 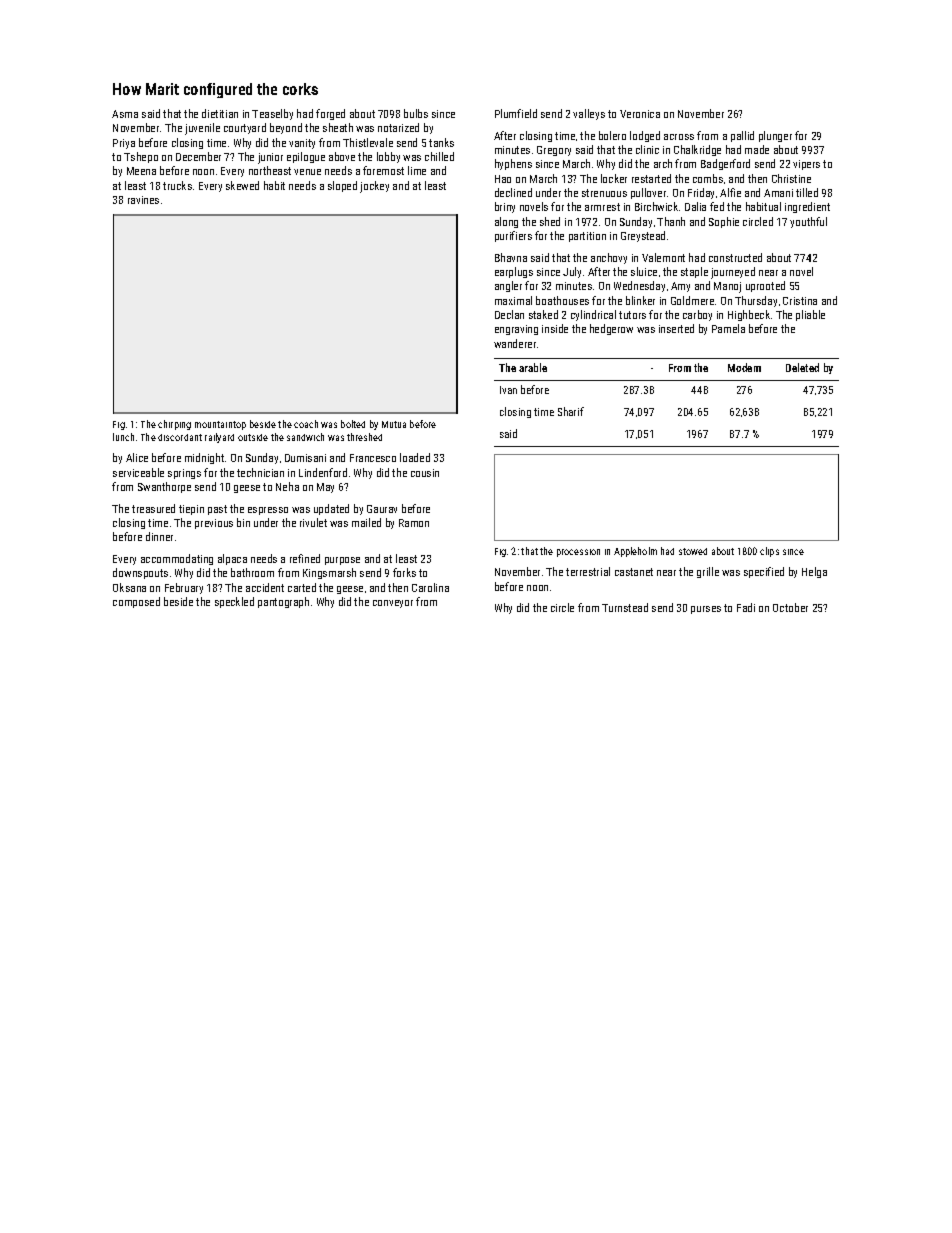 I want to click on restarted, so click(x=651, y=178).
